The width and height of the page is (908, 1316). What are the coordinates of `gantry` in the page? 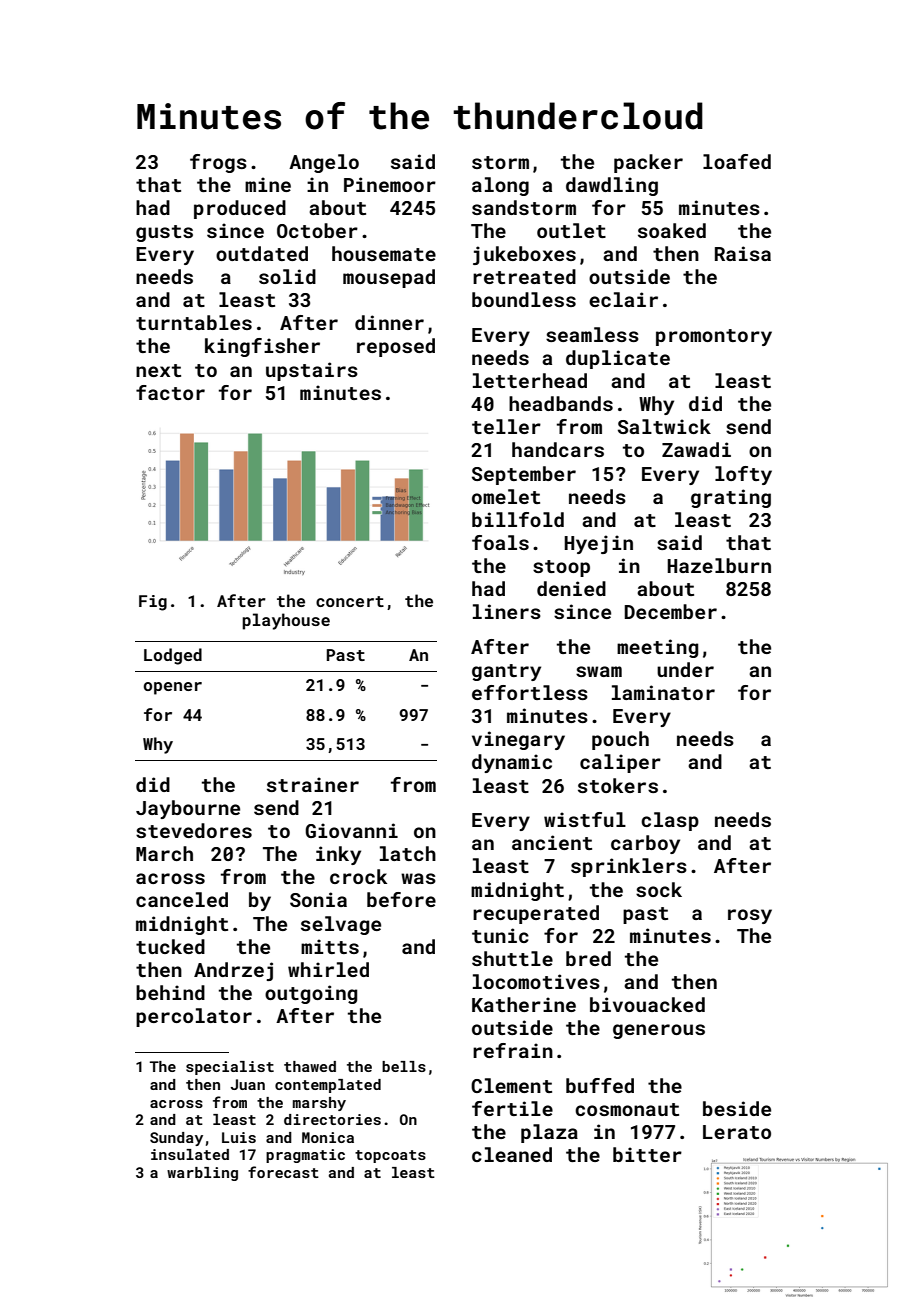 It's located at (506, 672).
